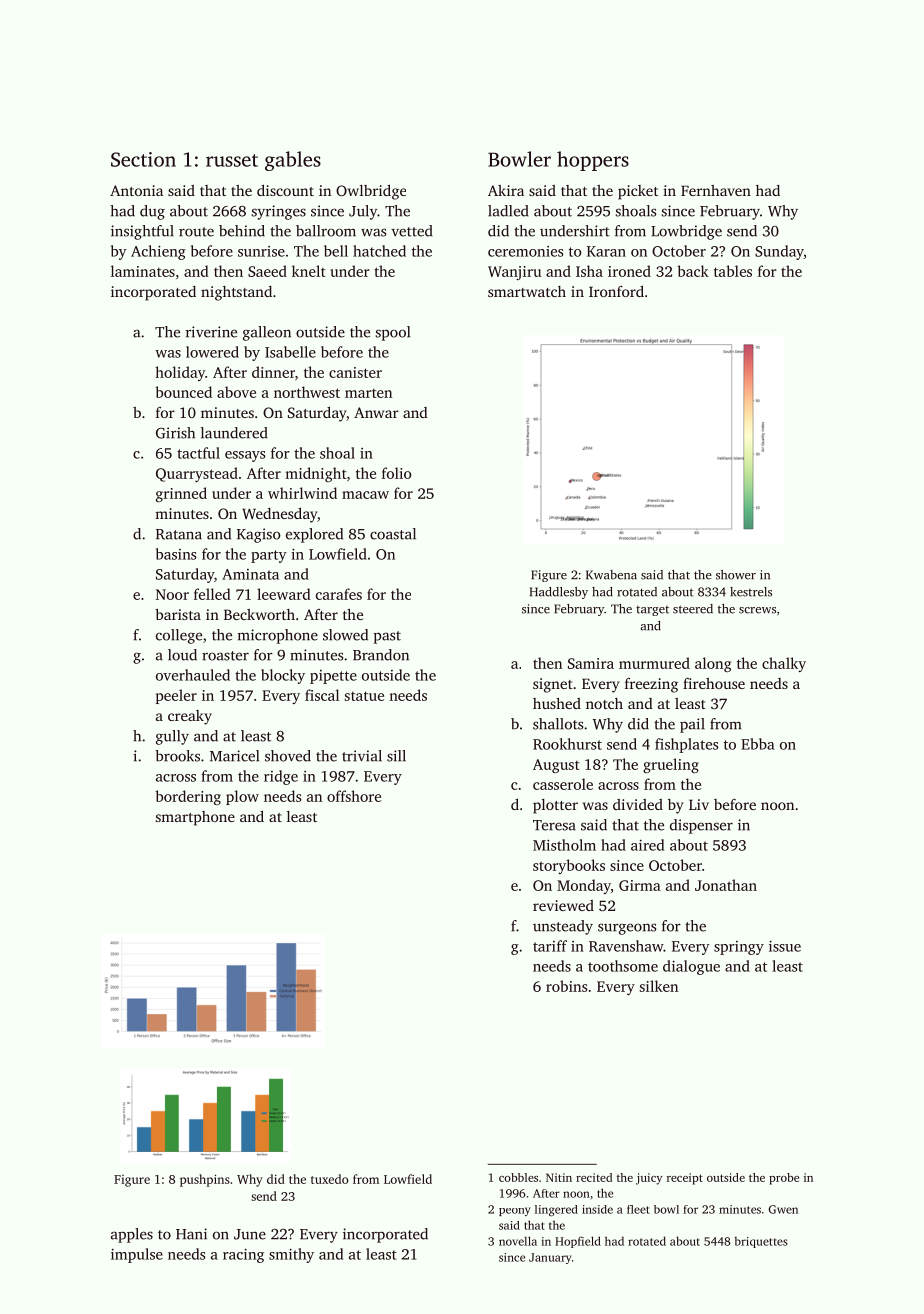 This image has height=1314, width=924. What do you see at coordinates (179, 534) in the image?
I see `Ratana` at bounding box center [179, 534].
